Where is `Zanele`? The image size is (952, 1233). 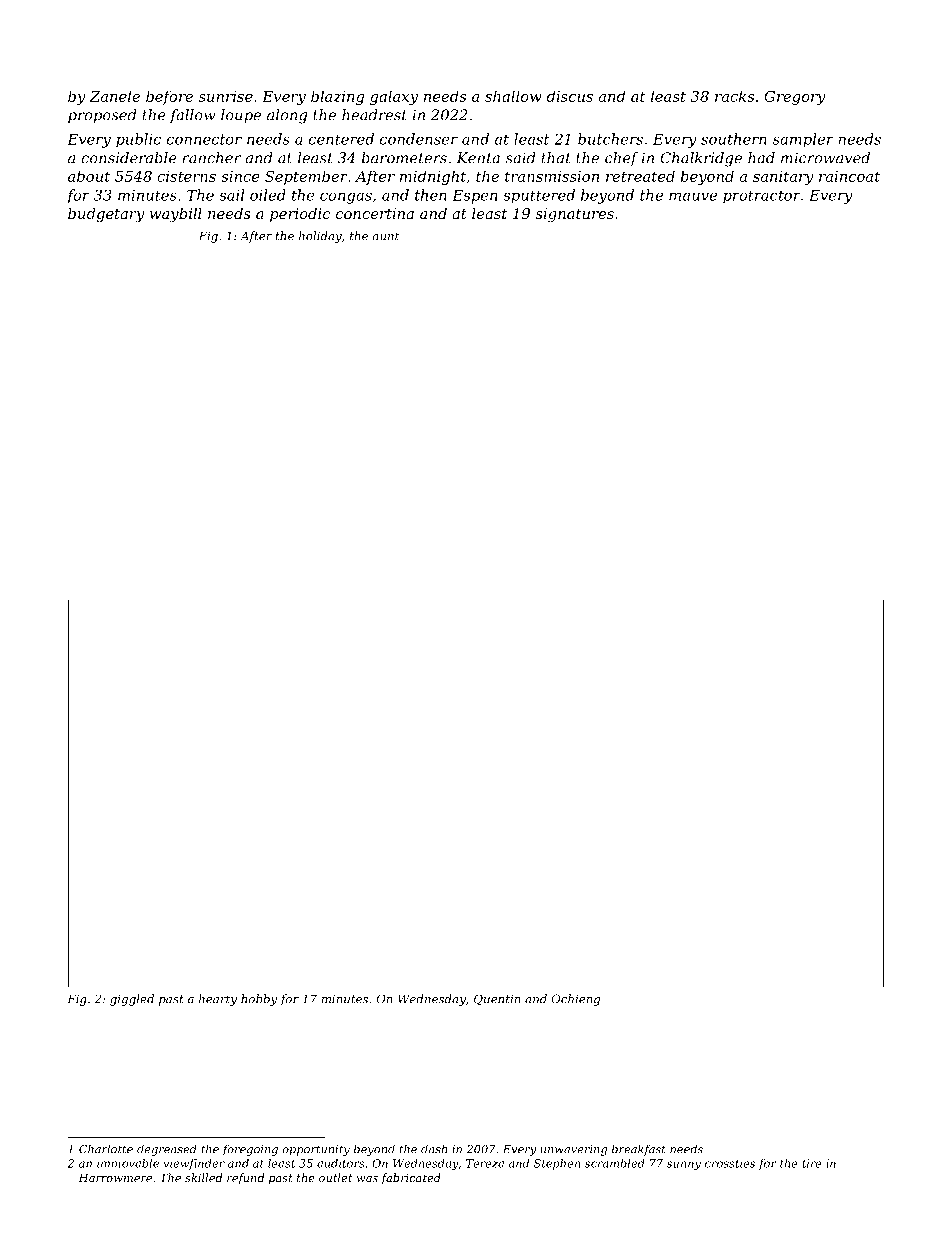 Zanele is located at coordinates (115, 96).
